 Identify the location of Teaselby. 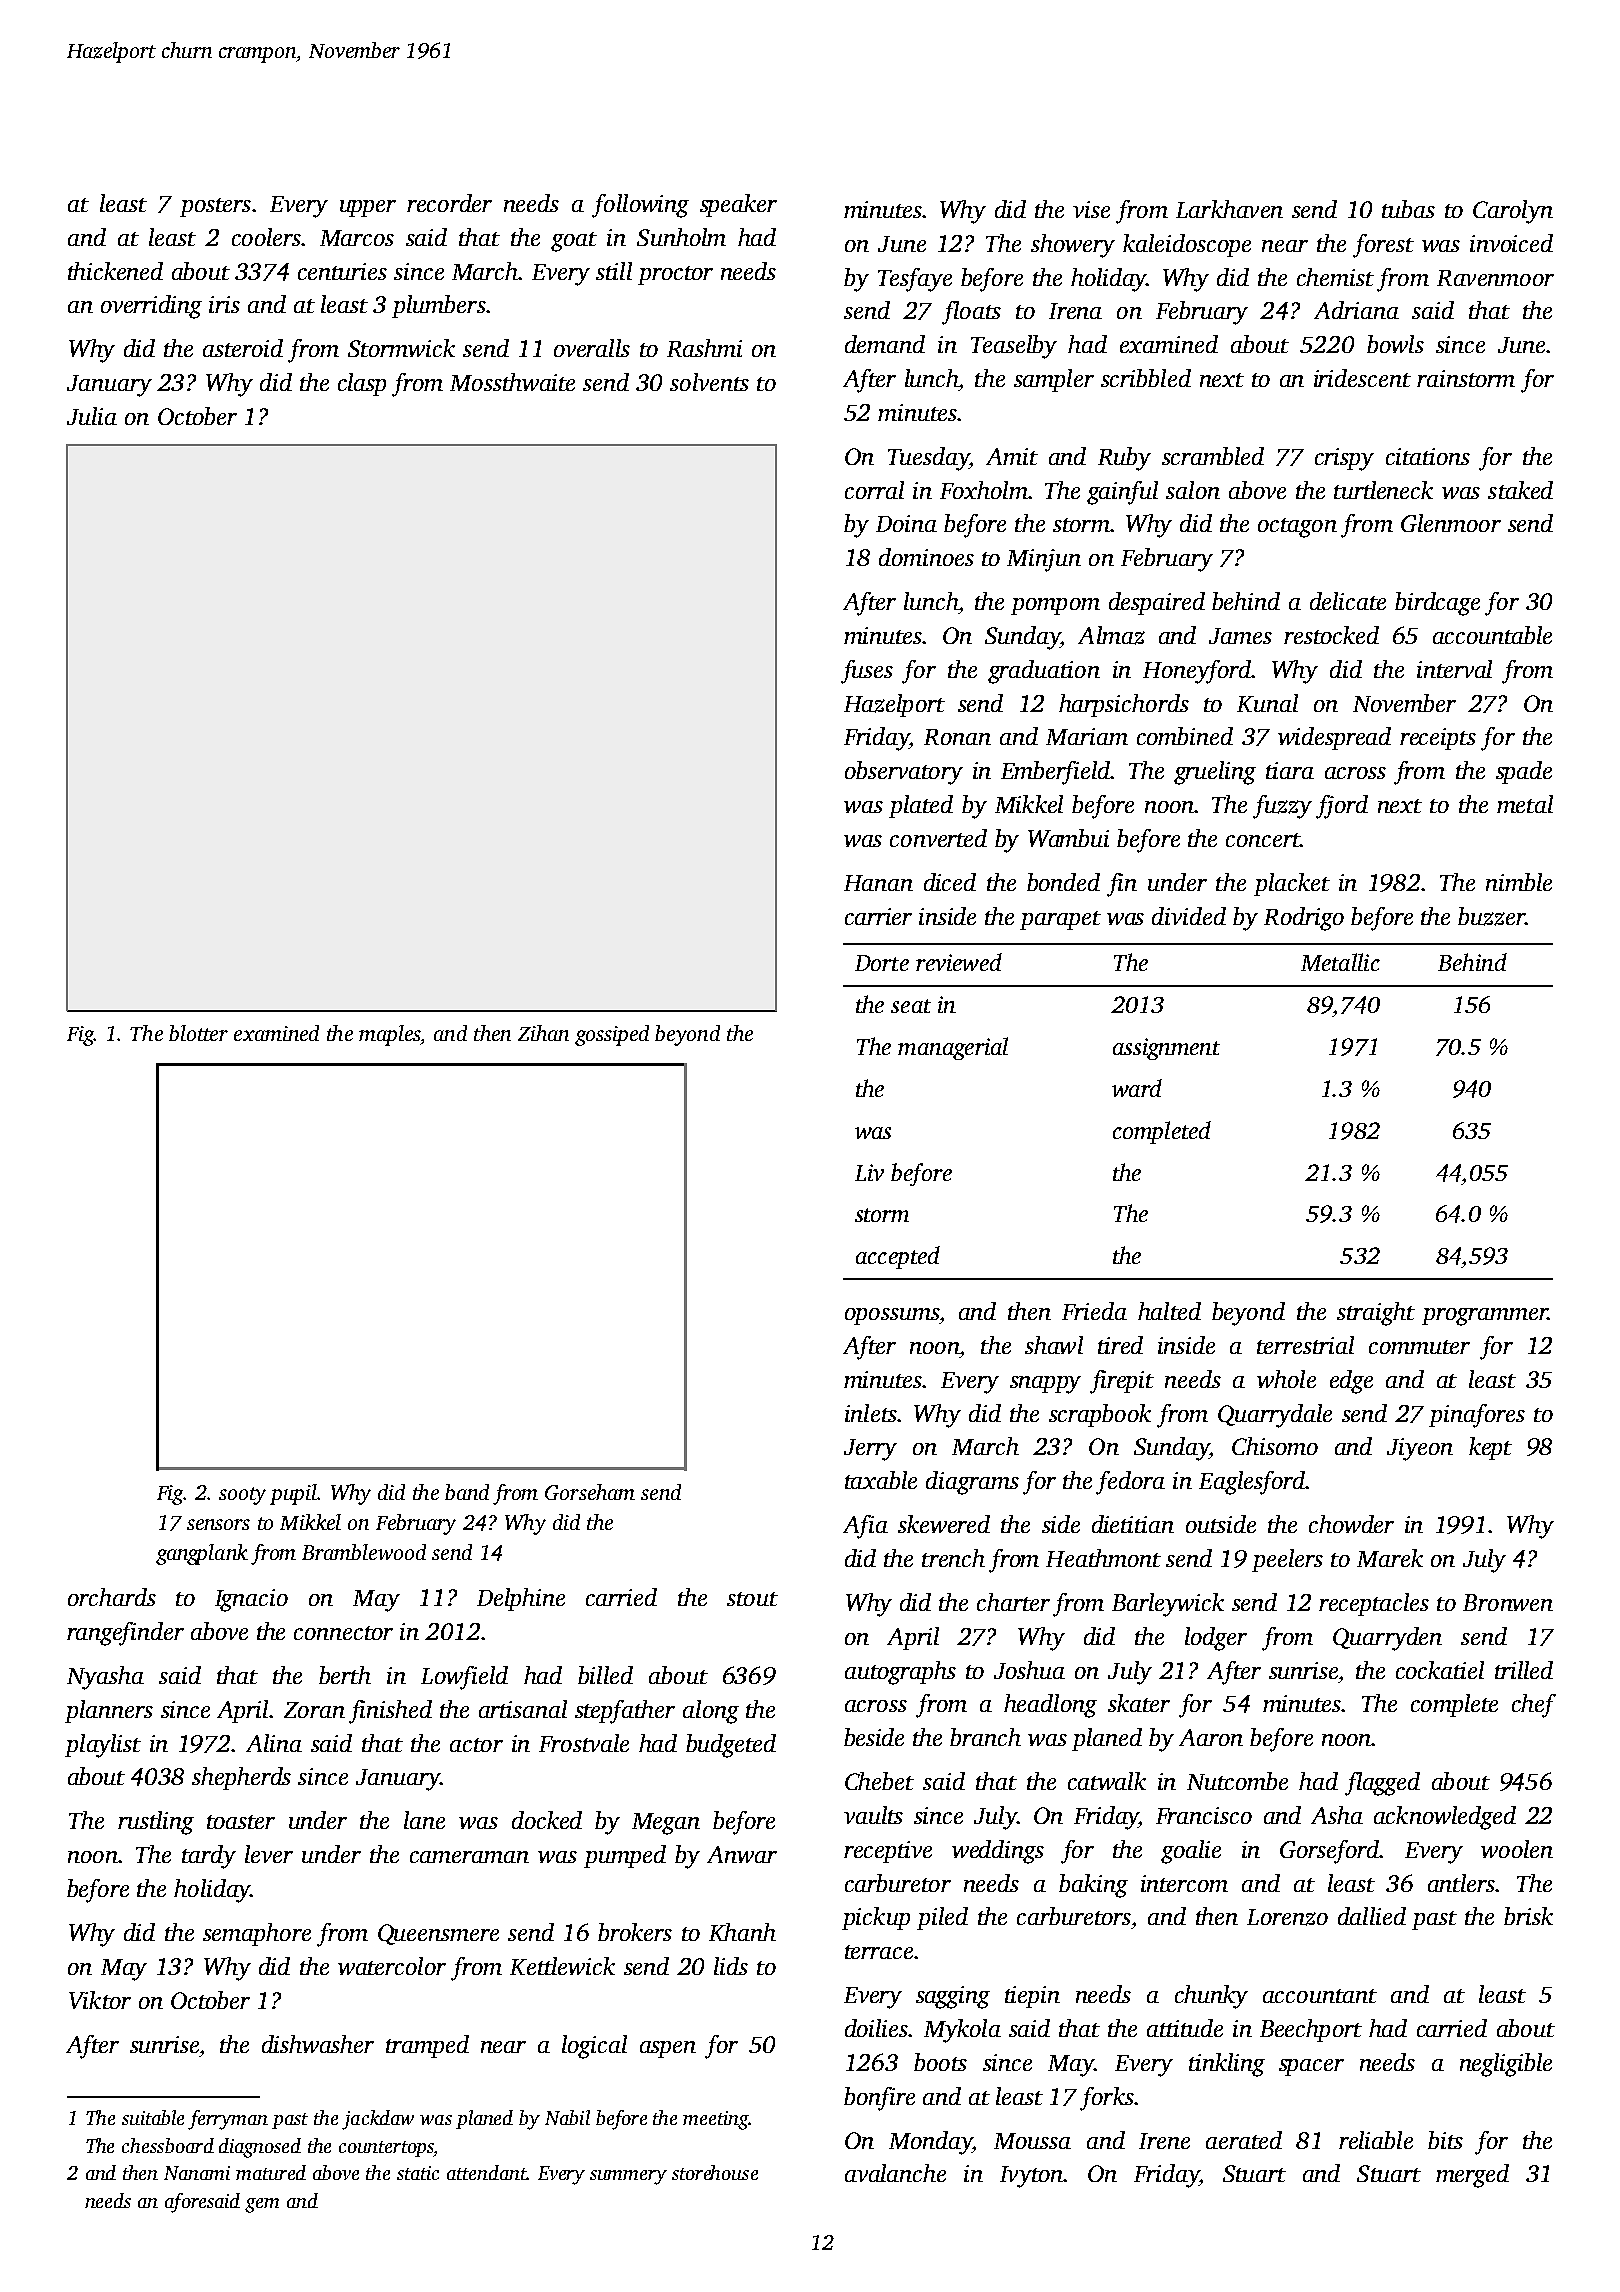
(1014, 347).
